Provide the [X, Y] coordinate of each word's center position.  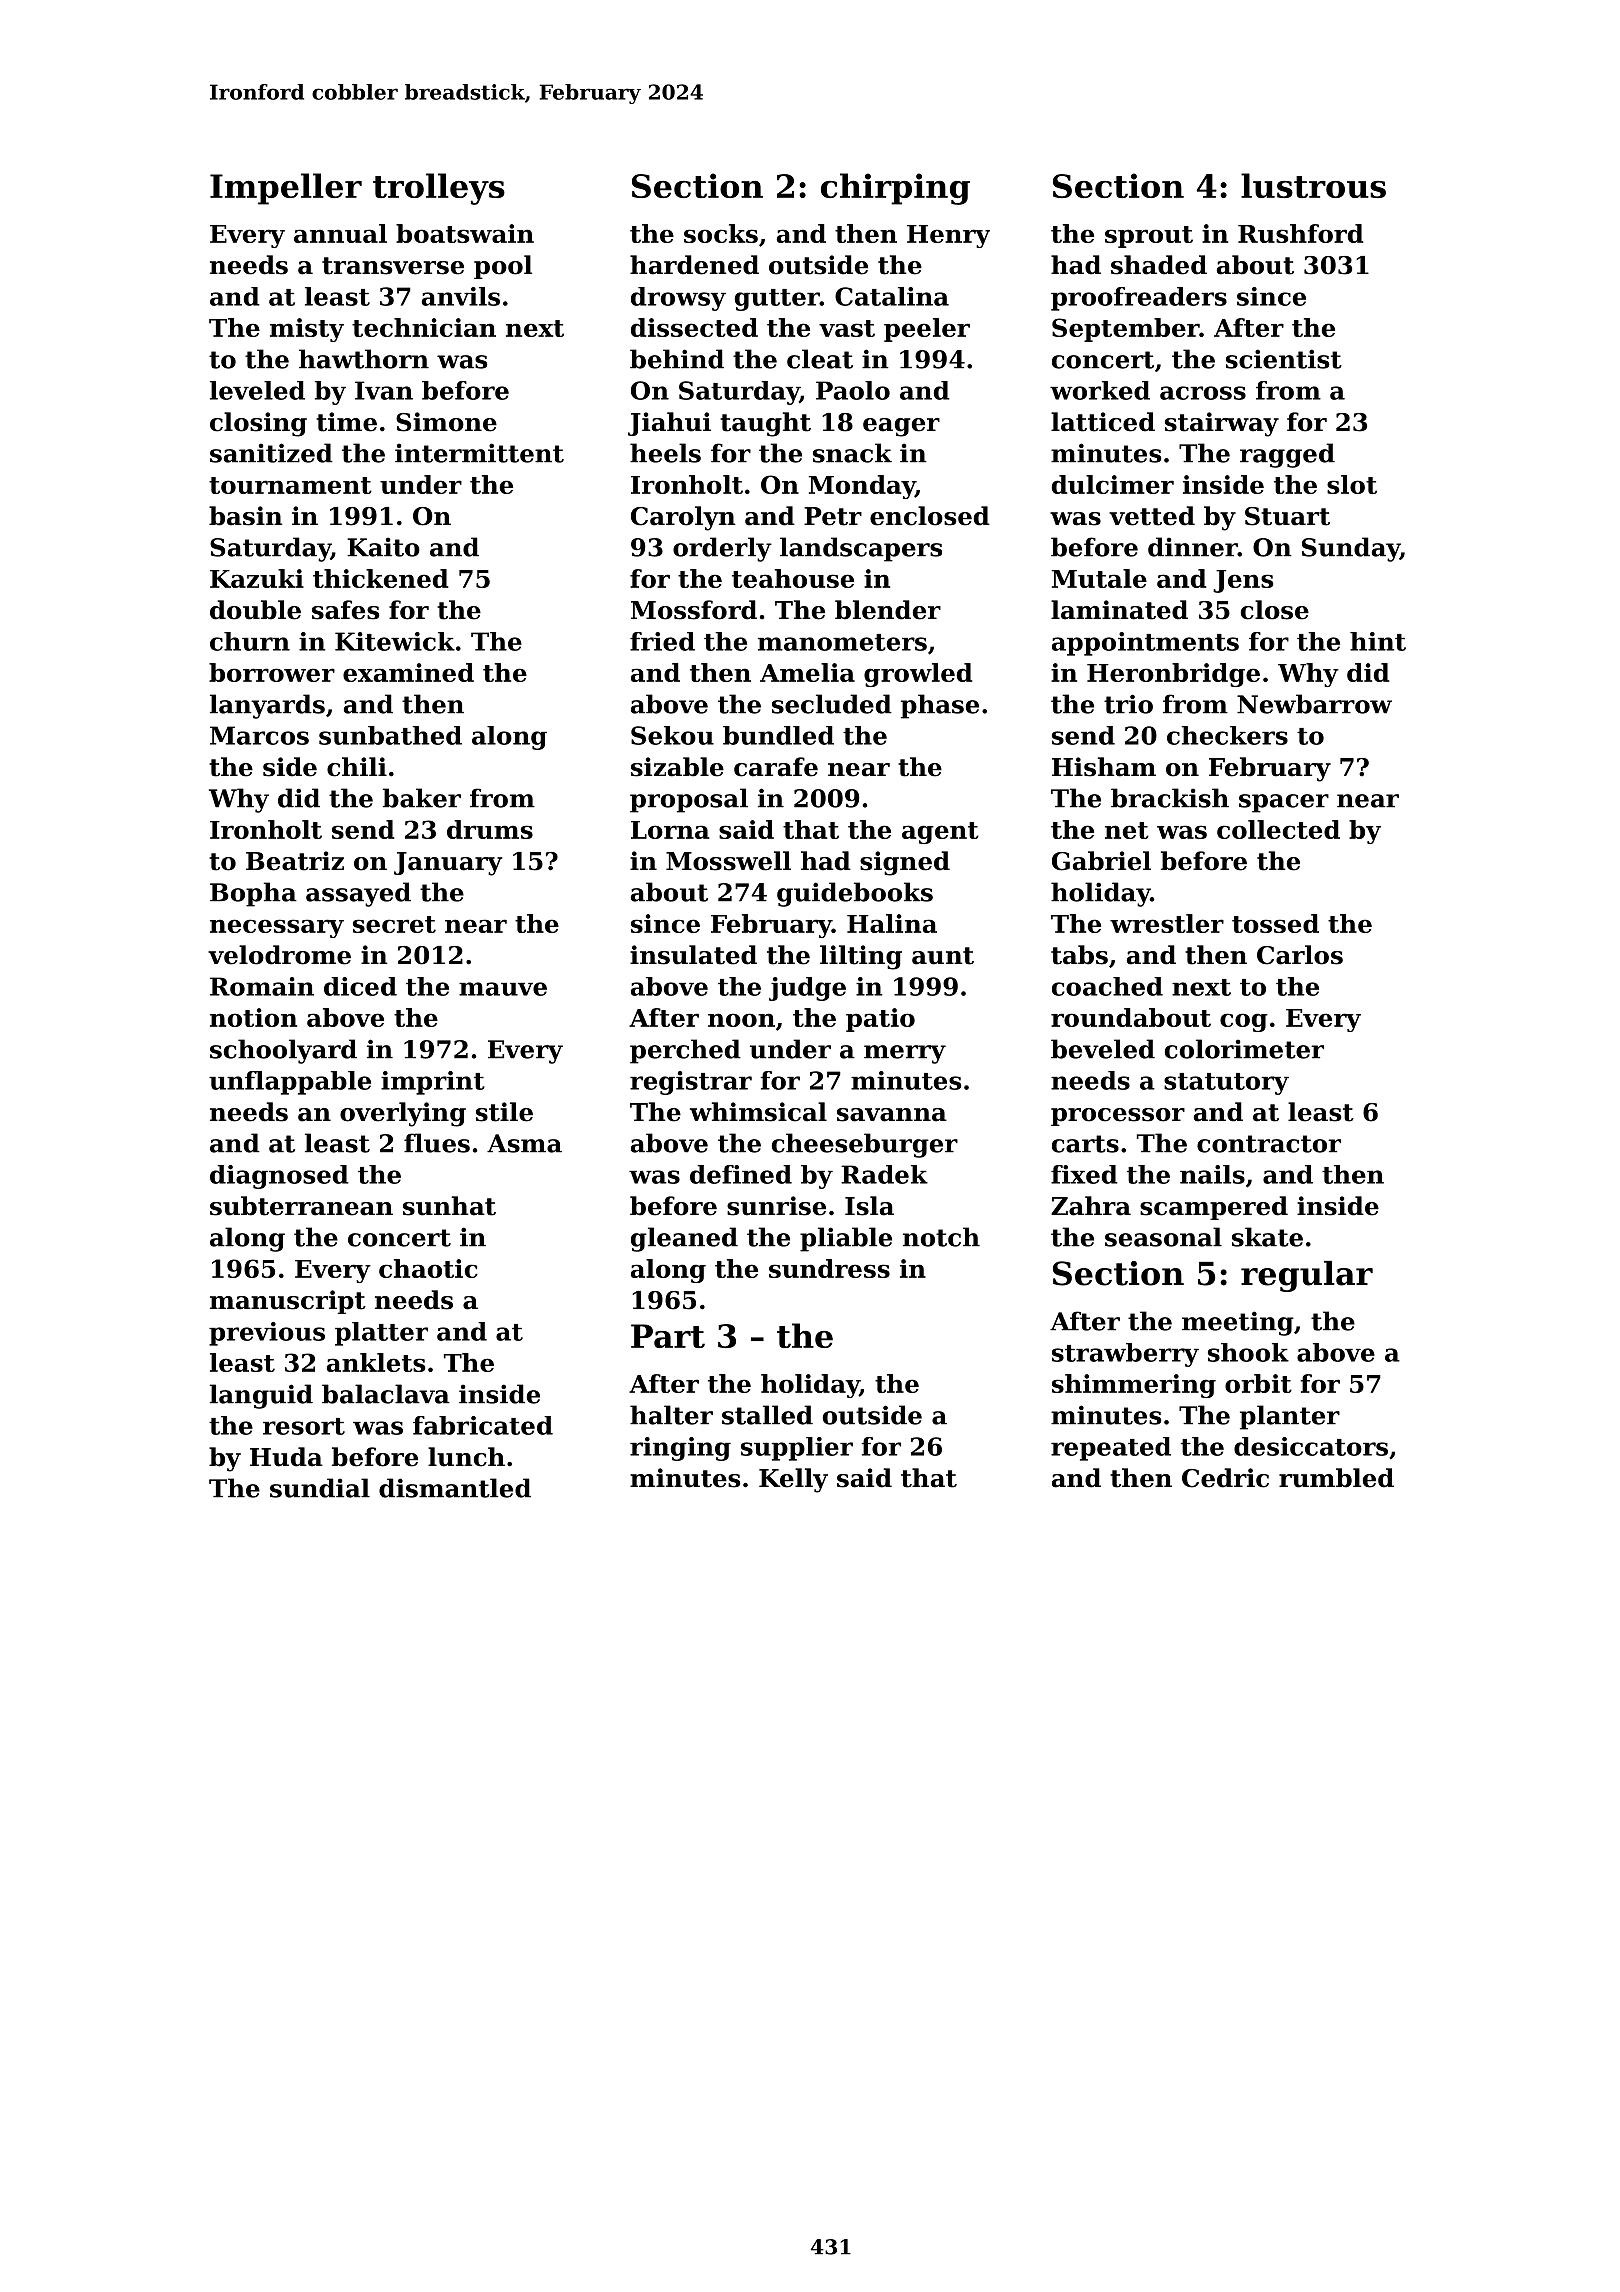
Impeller [286, 189]
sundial [320, 1488]
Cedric [1225, 1478]
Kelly [793, 1480]
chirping [895, 189]
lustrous [1313, 185]
